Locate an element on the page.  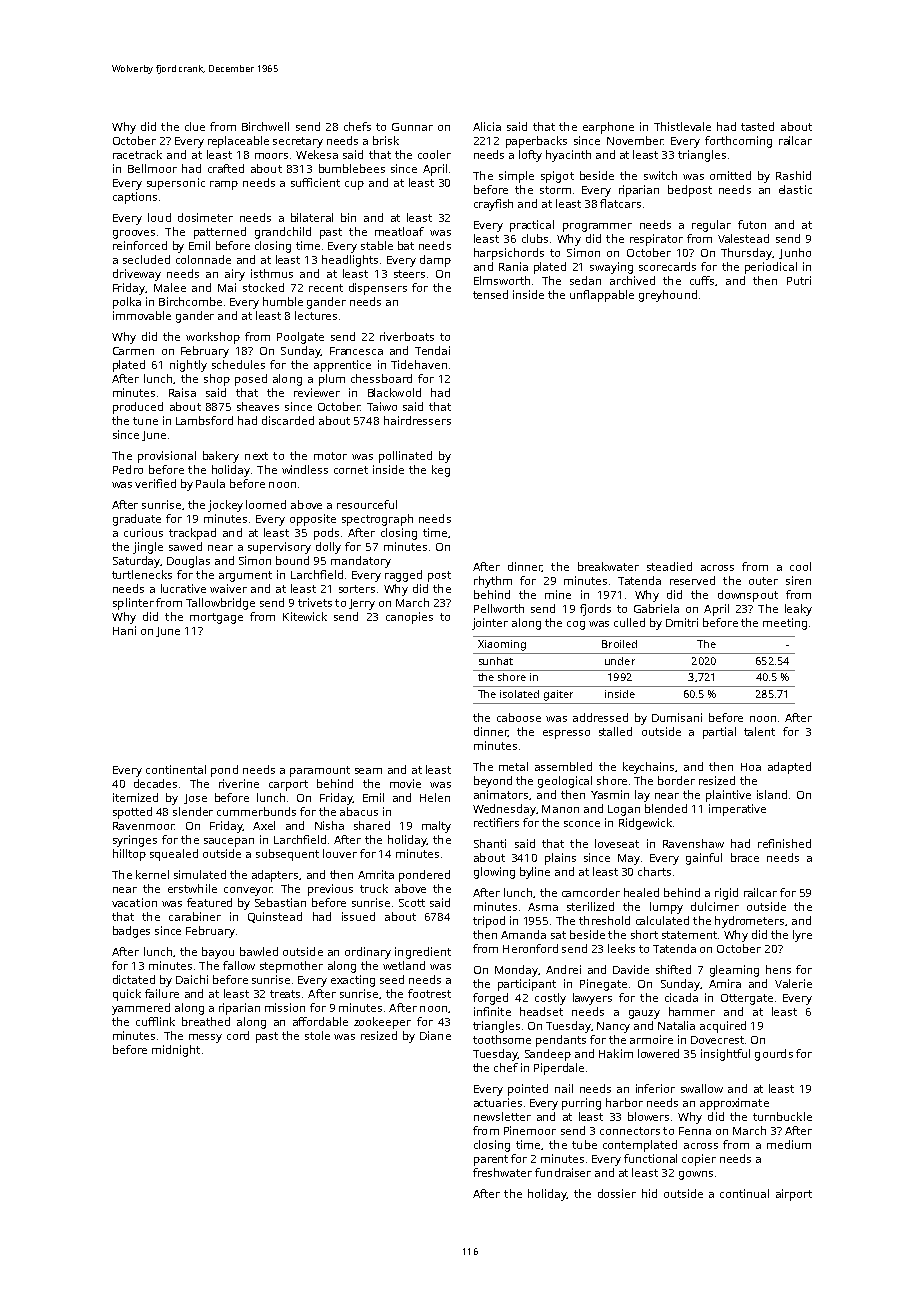
pendants is located at coordinates (561, 1041).
